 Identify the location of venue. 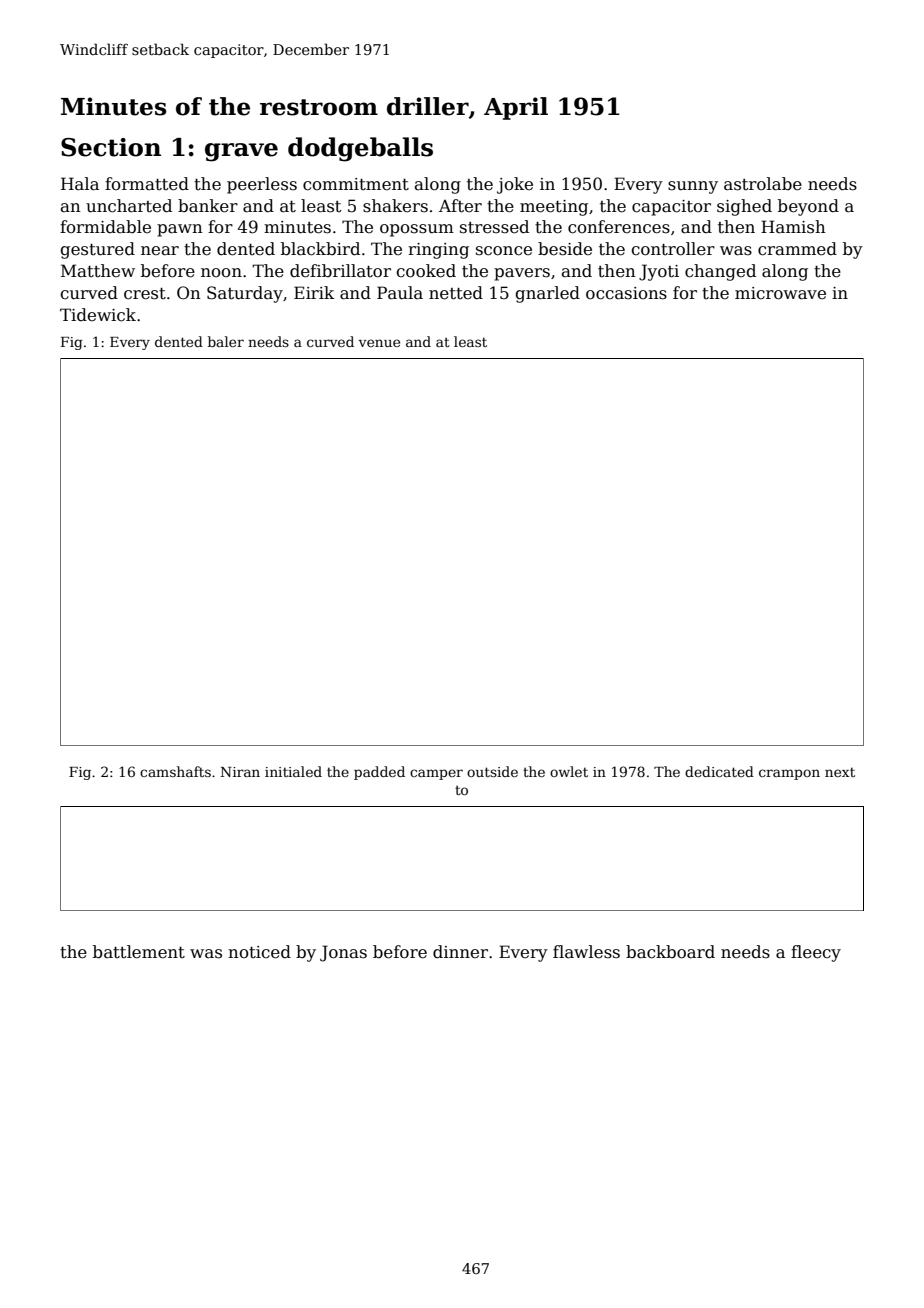
(379, 343).
